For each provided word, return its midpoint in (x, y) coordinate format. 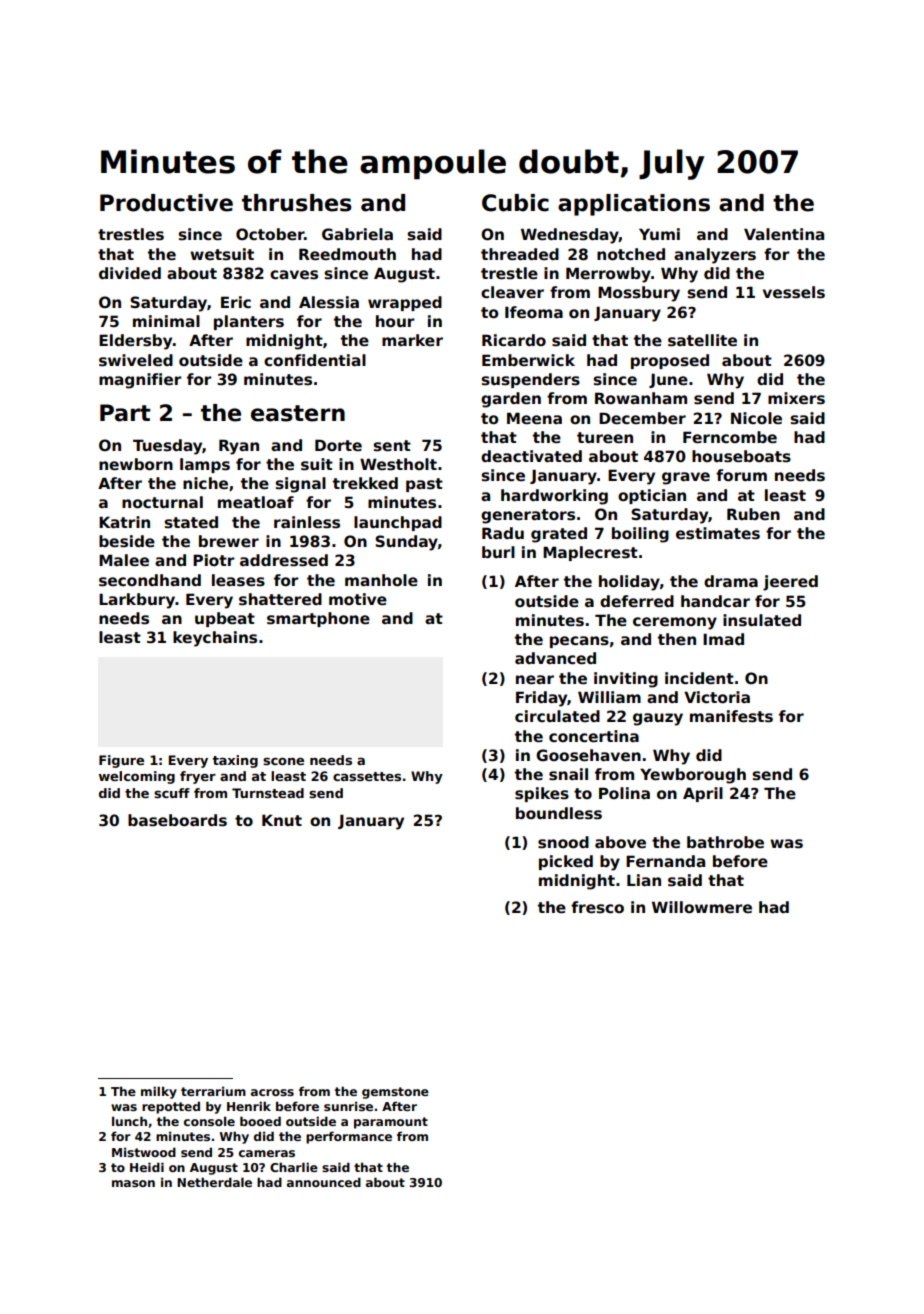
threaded (520, 254)
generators (528, 516)
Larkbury (137, 601)
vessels (794, 292)
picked (566, 862)
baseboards (177, 820)
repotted (171, 1107)
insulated (762, 620)
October (270, 234)
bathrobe (725, 842)
